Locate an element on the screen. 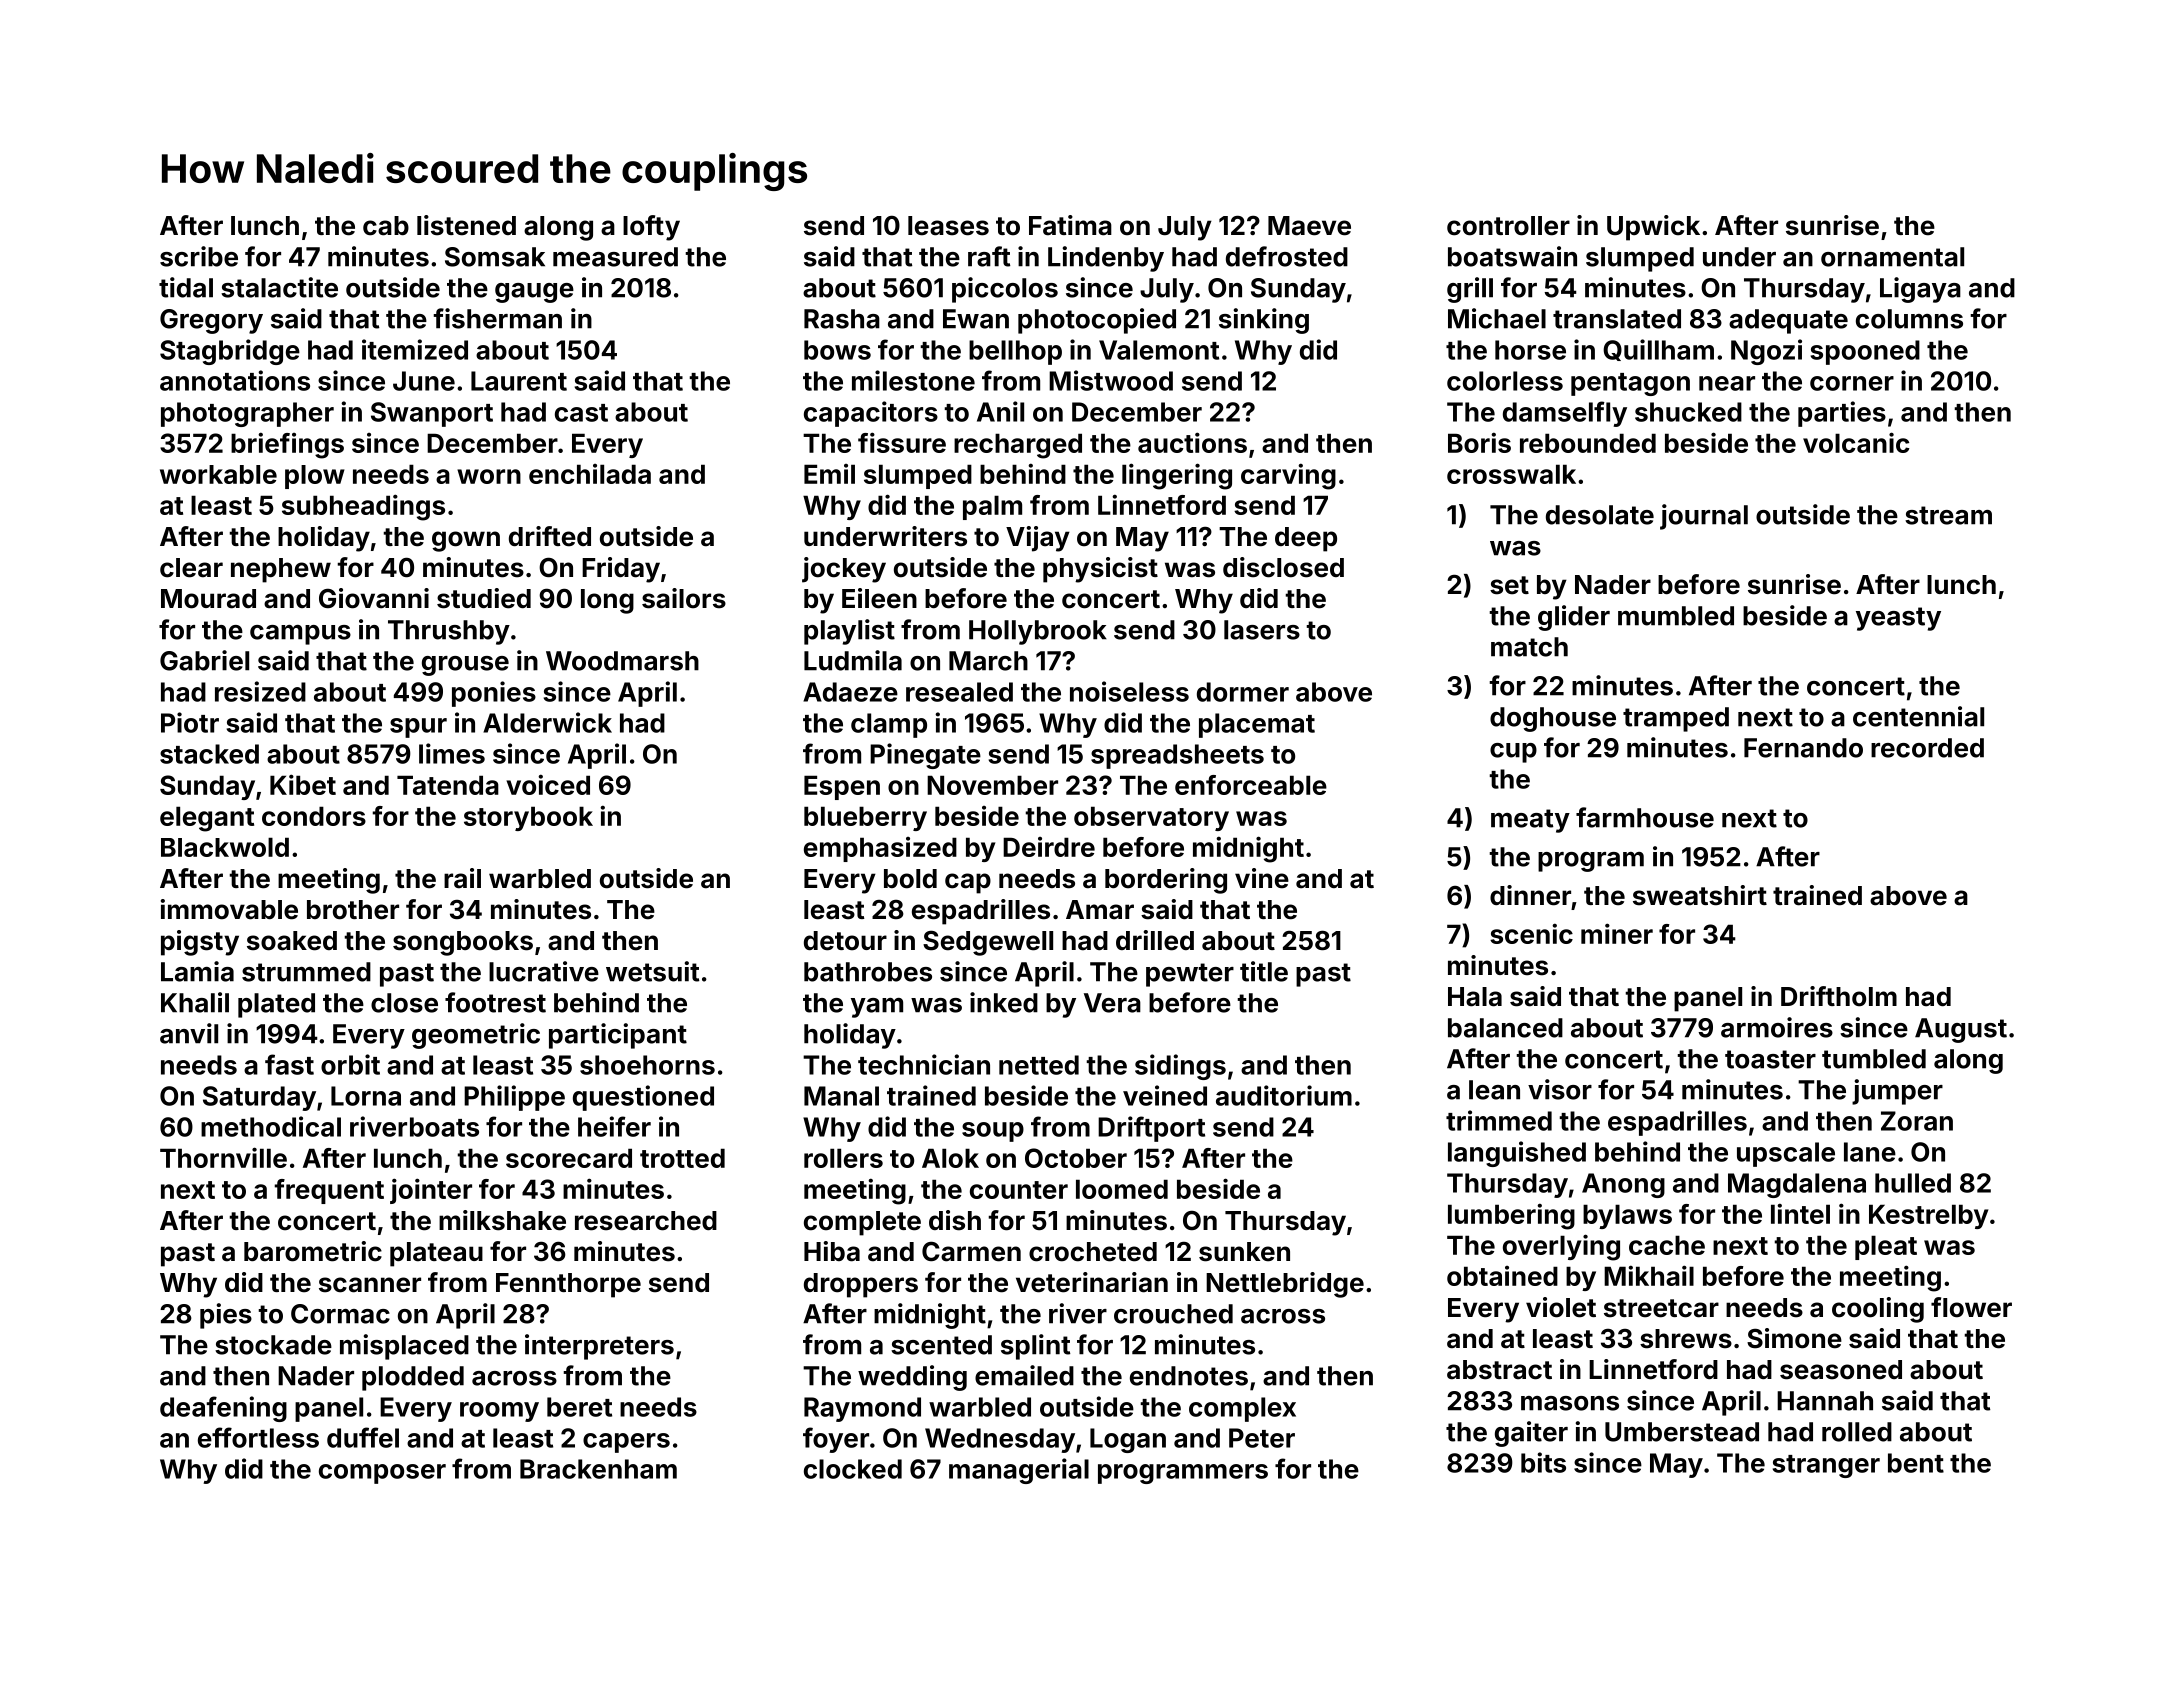 The height and width of the screenshot is (1683, 2178). voiced is located at coordinates (548, 784).
